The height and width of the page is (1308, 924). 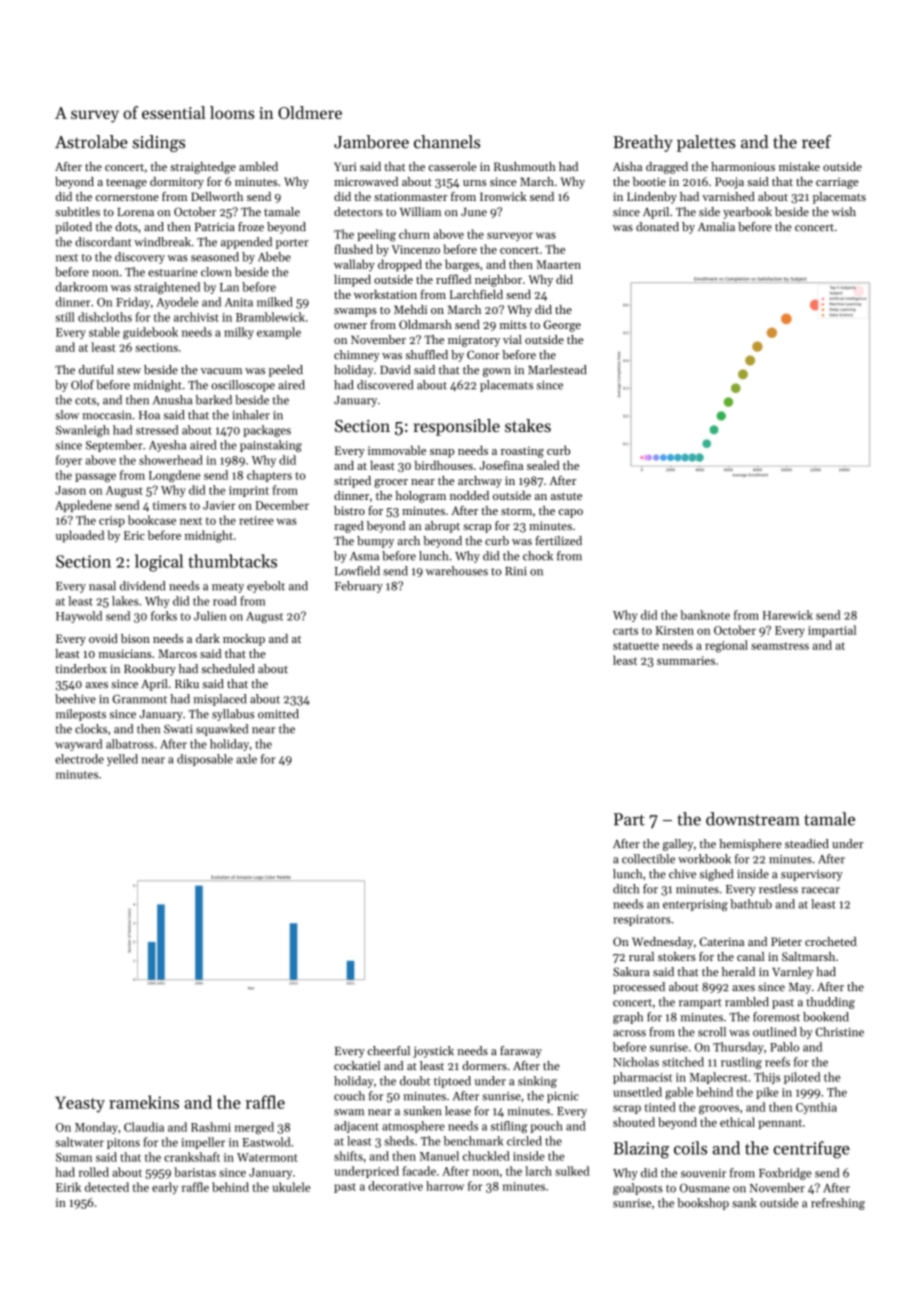 What do you see at coordinates (178, 729) in the page?
I see `Swati` at bounding box center [178, 729].
